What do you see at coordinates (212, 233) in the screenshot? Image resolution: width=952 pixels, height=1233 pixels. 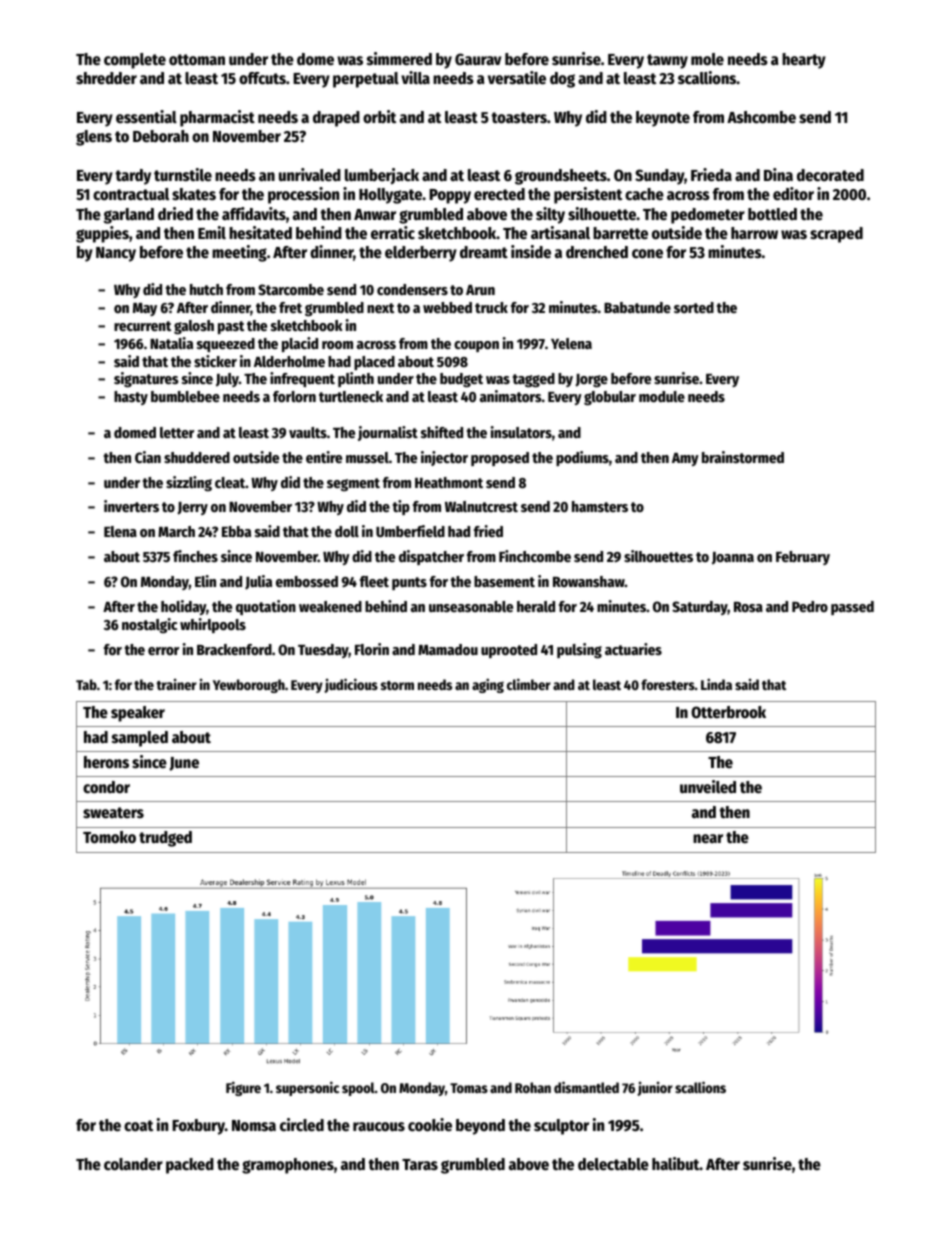 I see `Emil` at bounding box center [212, 233].
